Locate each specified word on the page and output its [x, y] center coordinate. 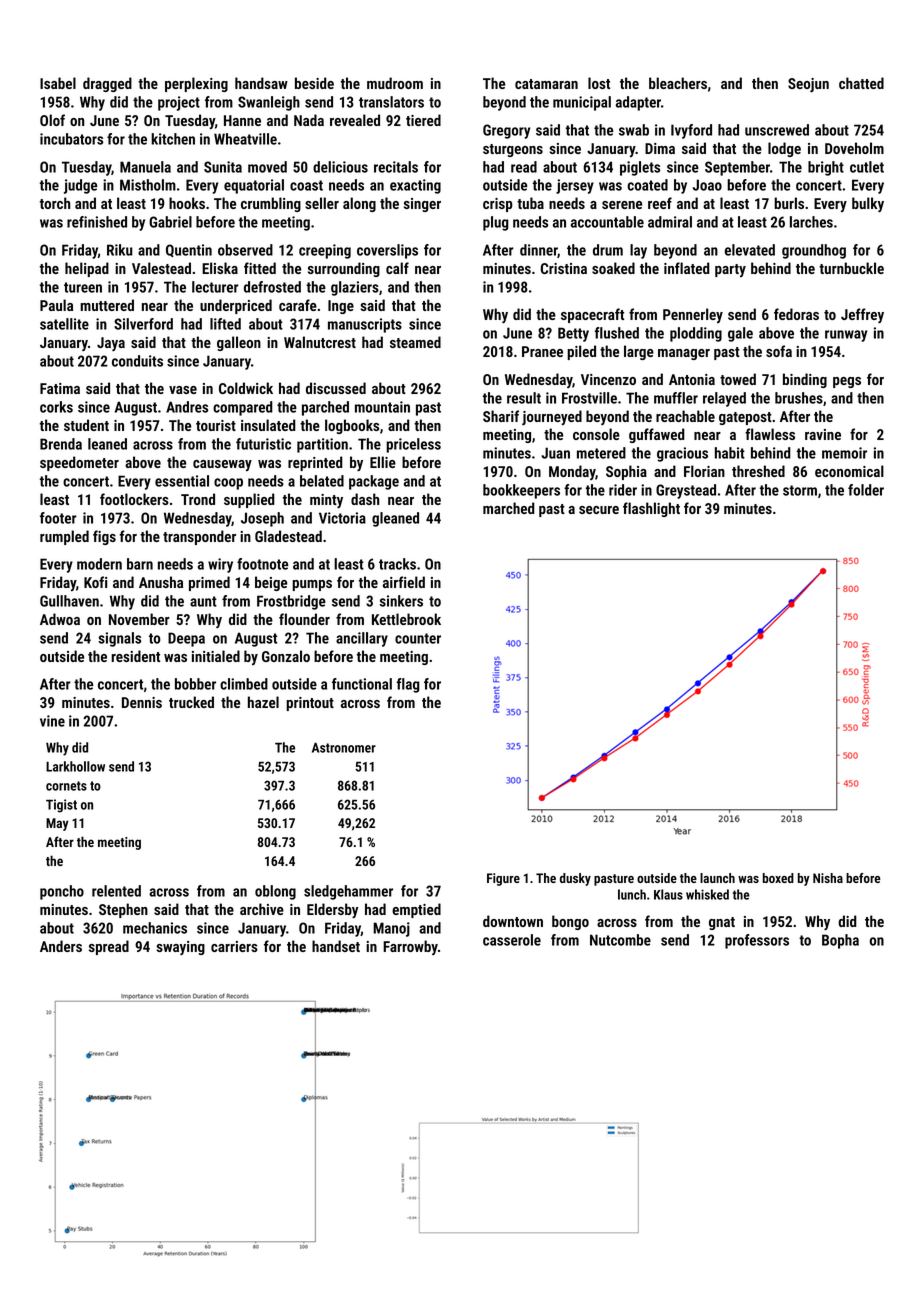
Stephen [123, 910]
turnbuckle [851, 268]
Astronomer [344, 747]
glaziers [355, 288]
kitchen [173, 139]
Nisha [828, 878]
